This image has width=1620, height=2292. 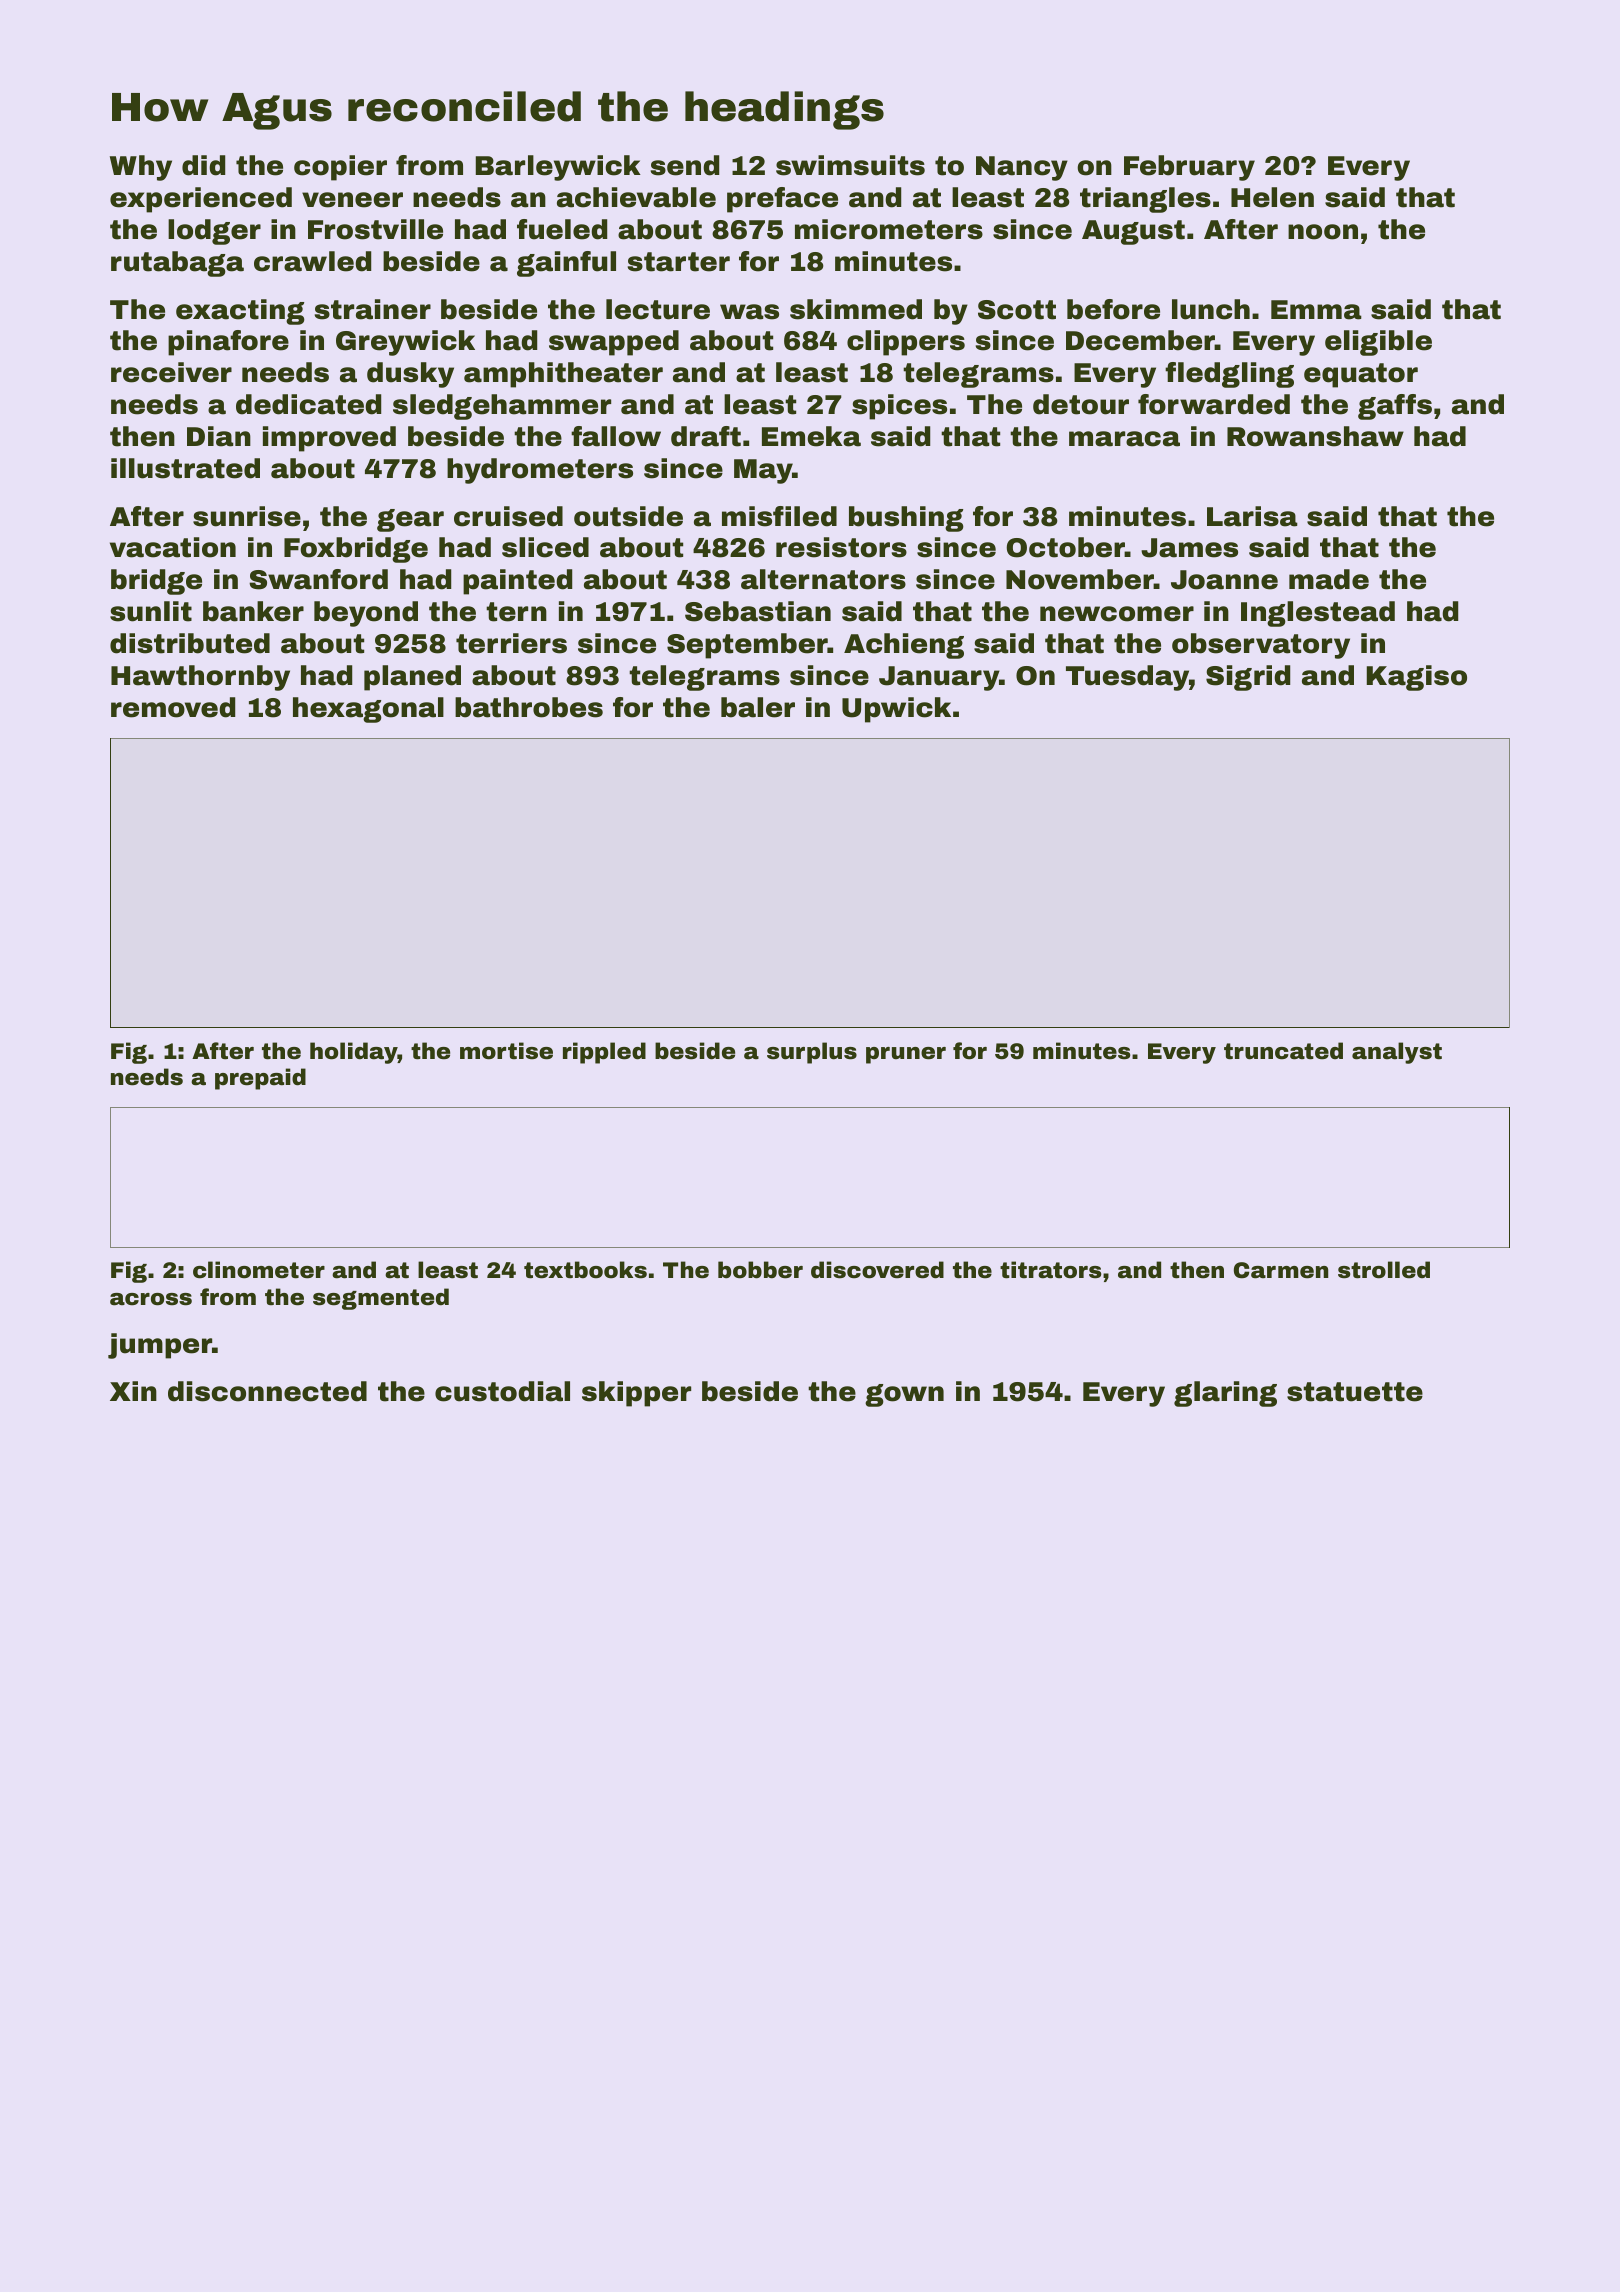 What do you see at coordinates (760, 1270) in the image?
I see `bobber` at bounding box center [760, 1270].
